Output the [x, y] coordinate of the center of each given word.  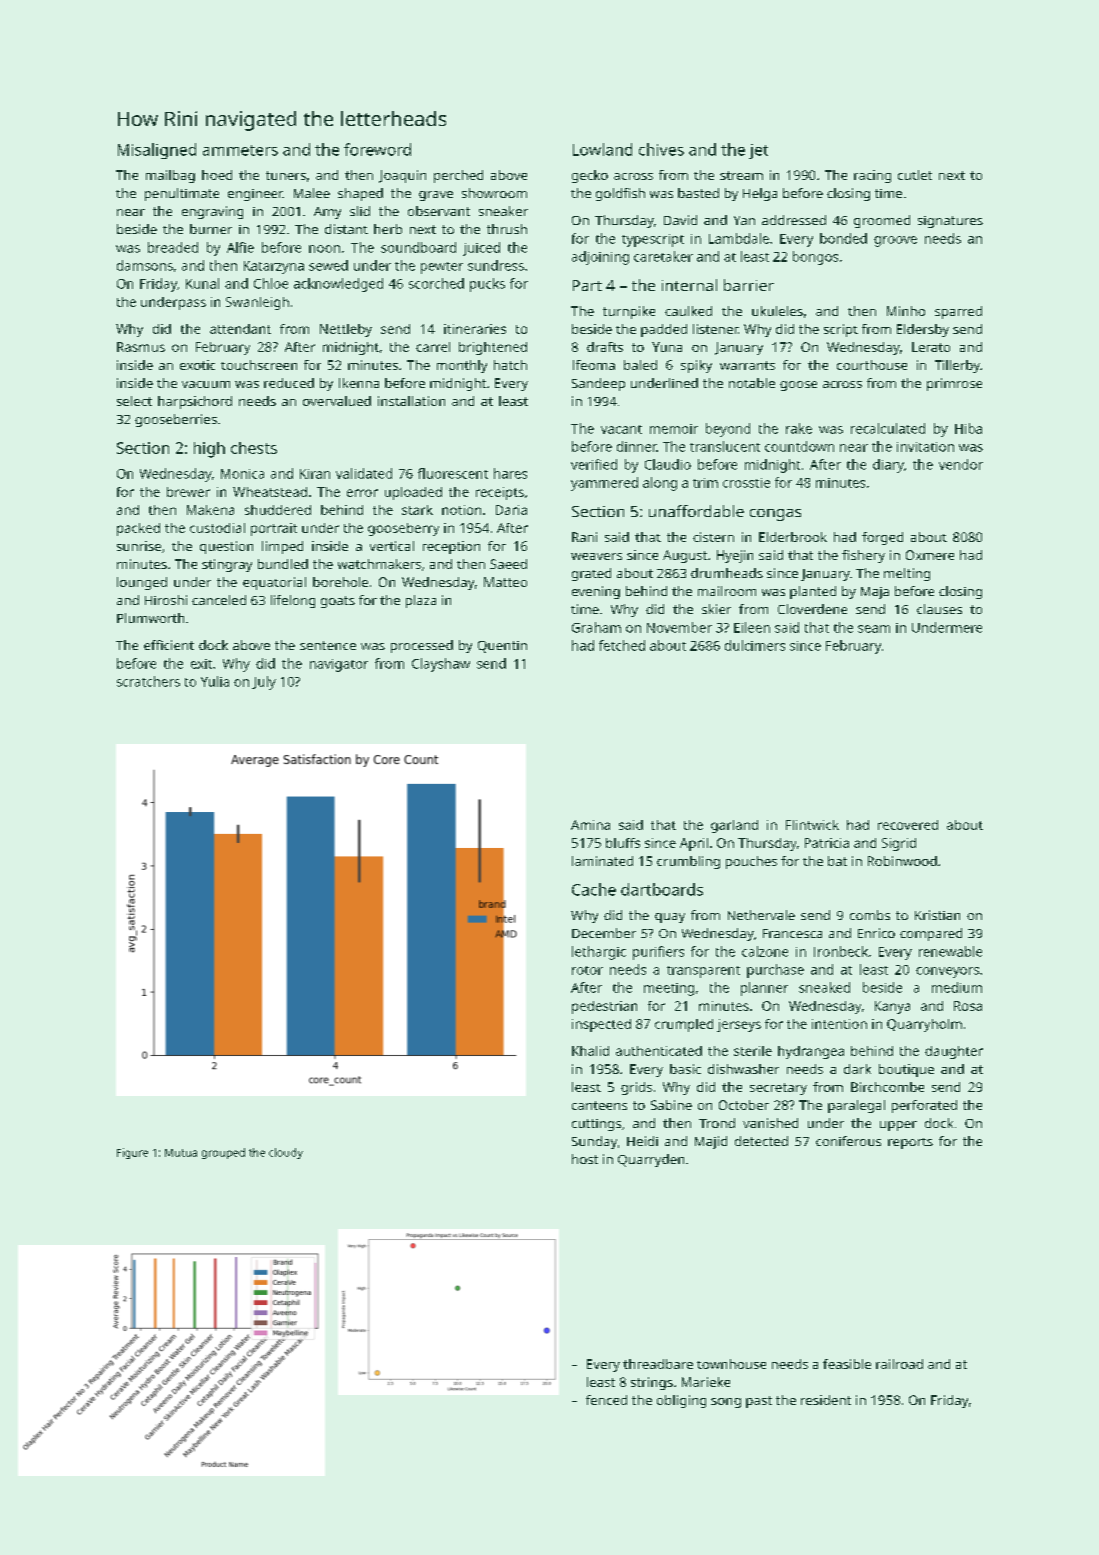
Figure [132, 1153]
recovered [908, 825]
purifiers [658, 953]
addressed [794, 220]
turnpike [629, 312]
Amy [327, 213]
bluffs [623, 843]
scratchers [148, 681]
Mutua [181, 1153]
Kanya [892, 1007]
